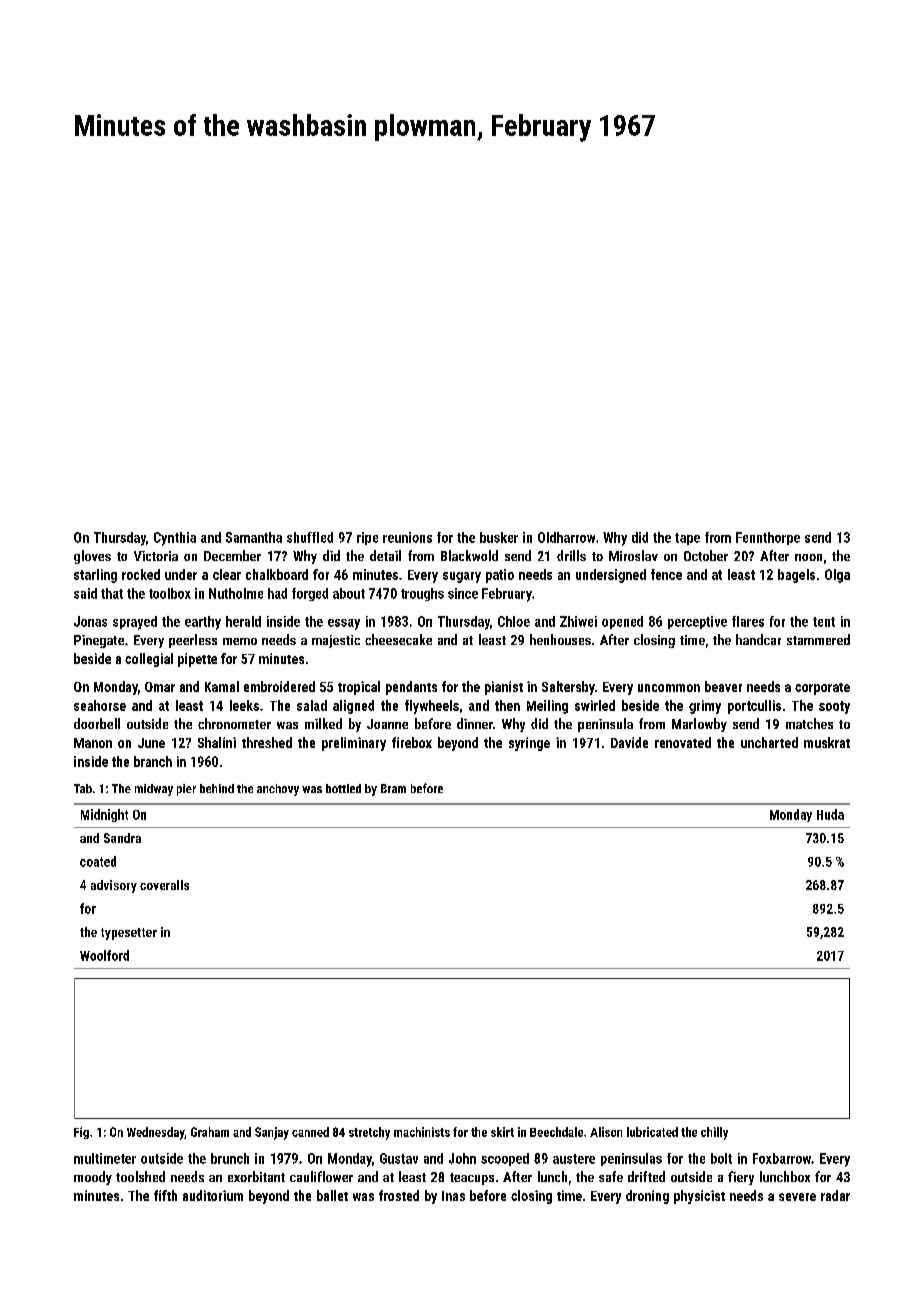 The image size is (924, 1308). What do you see at coordinates (714, 1133) in the page?
I see `chilly` at bounding box center [714, 1133].
